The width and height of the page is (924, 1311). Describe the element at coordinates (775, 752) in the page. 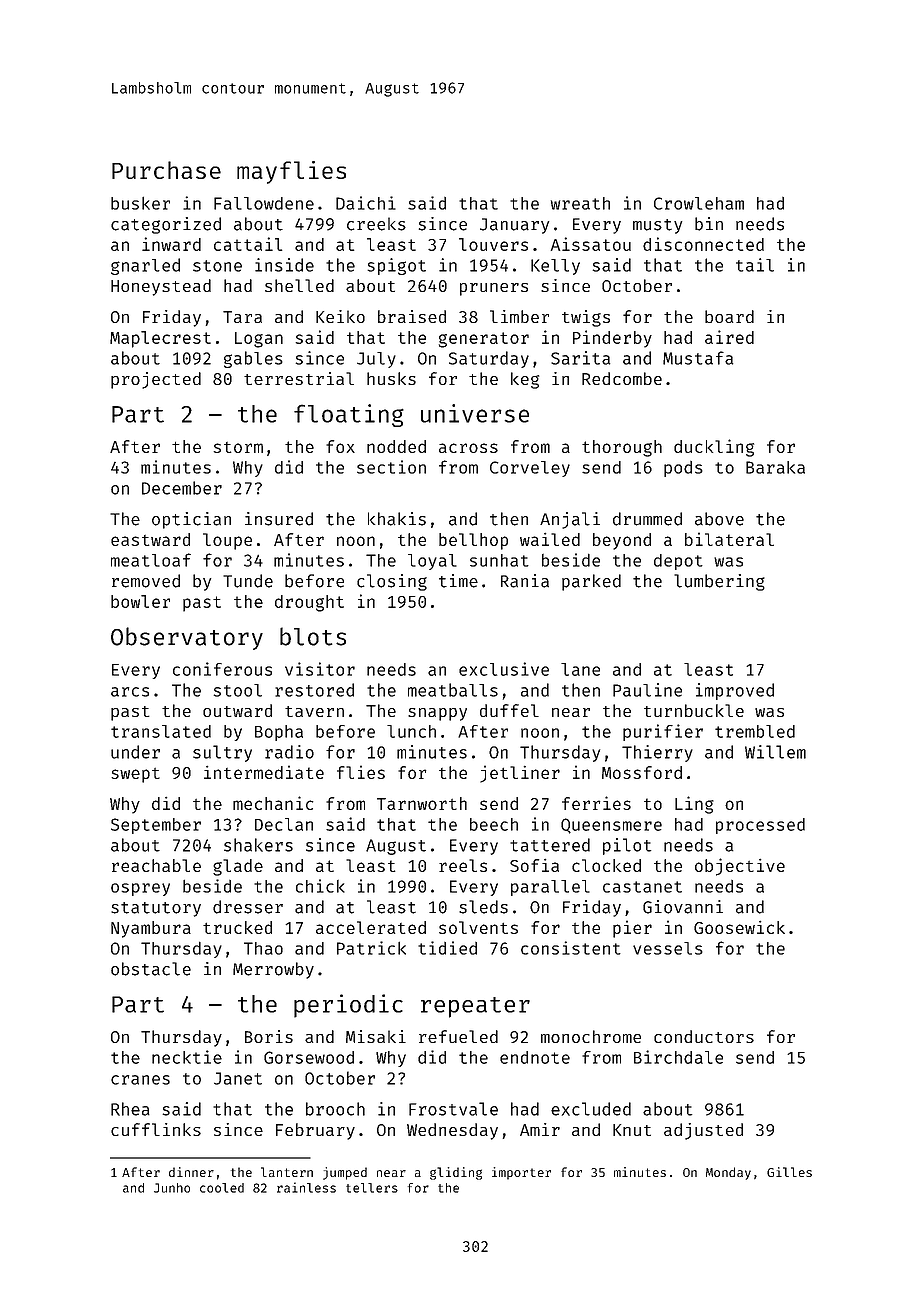

I see `Willem` at that location.
